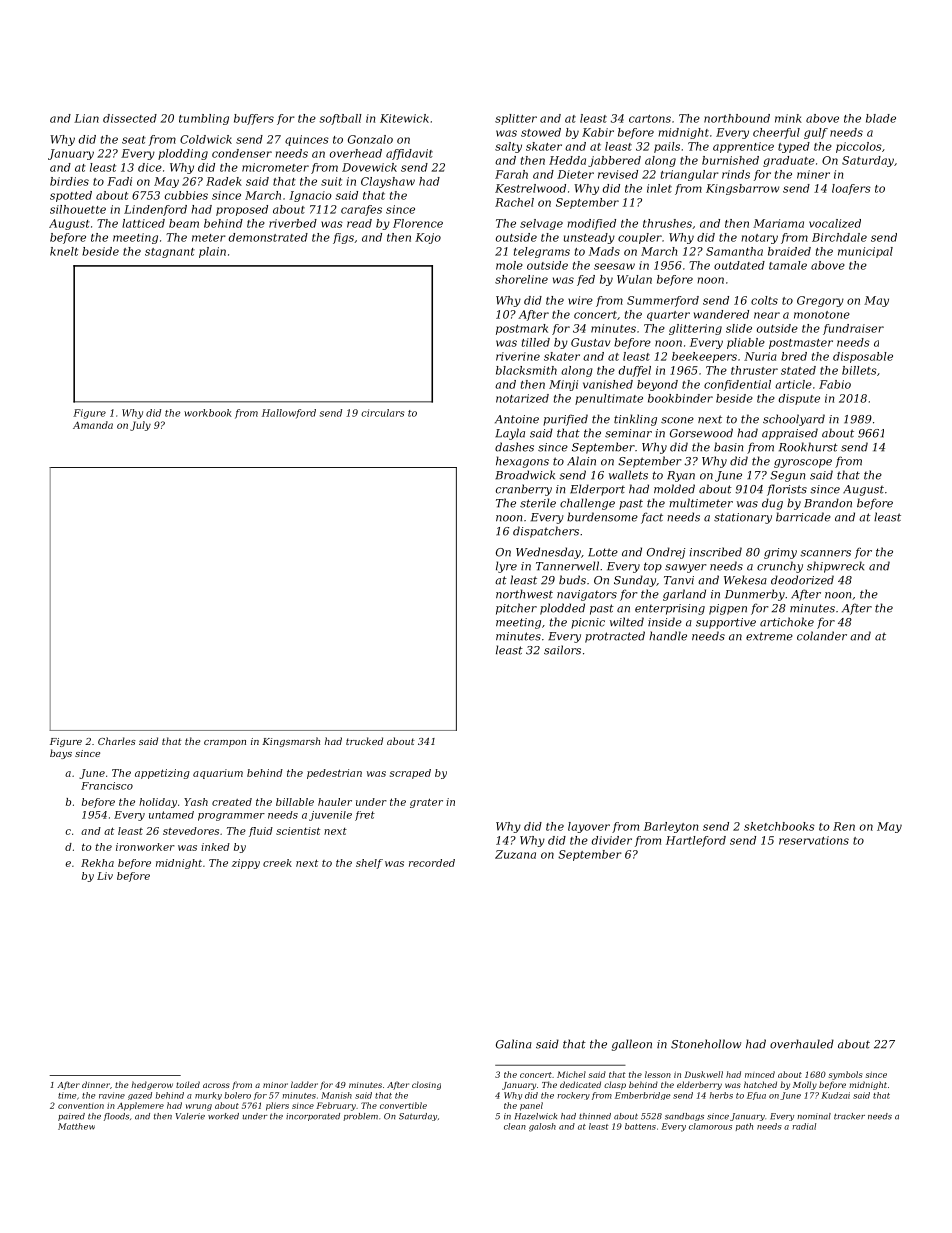 The width and height of the image is (952, 1233). What do you see at coordinates (521, 279) in the image?
I see `shoreline` at bounding box center [521, 279].
